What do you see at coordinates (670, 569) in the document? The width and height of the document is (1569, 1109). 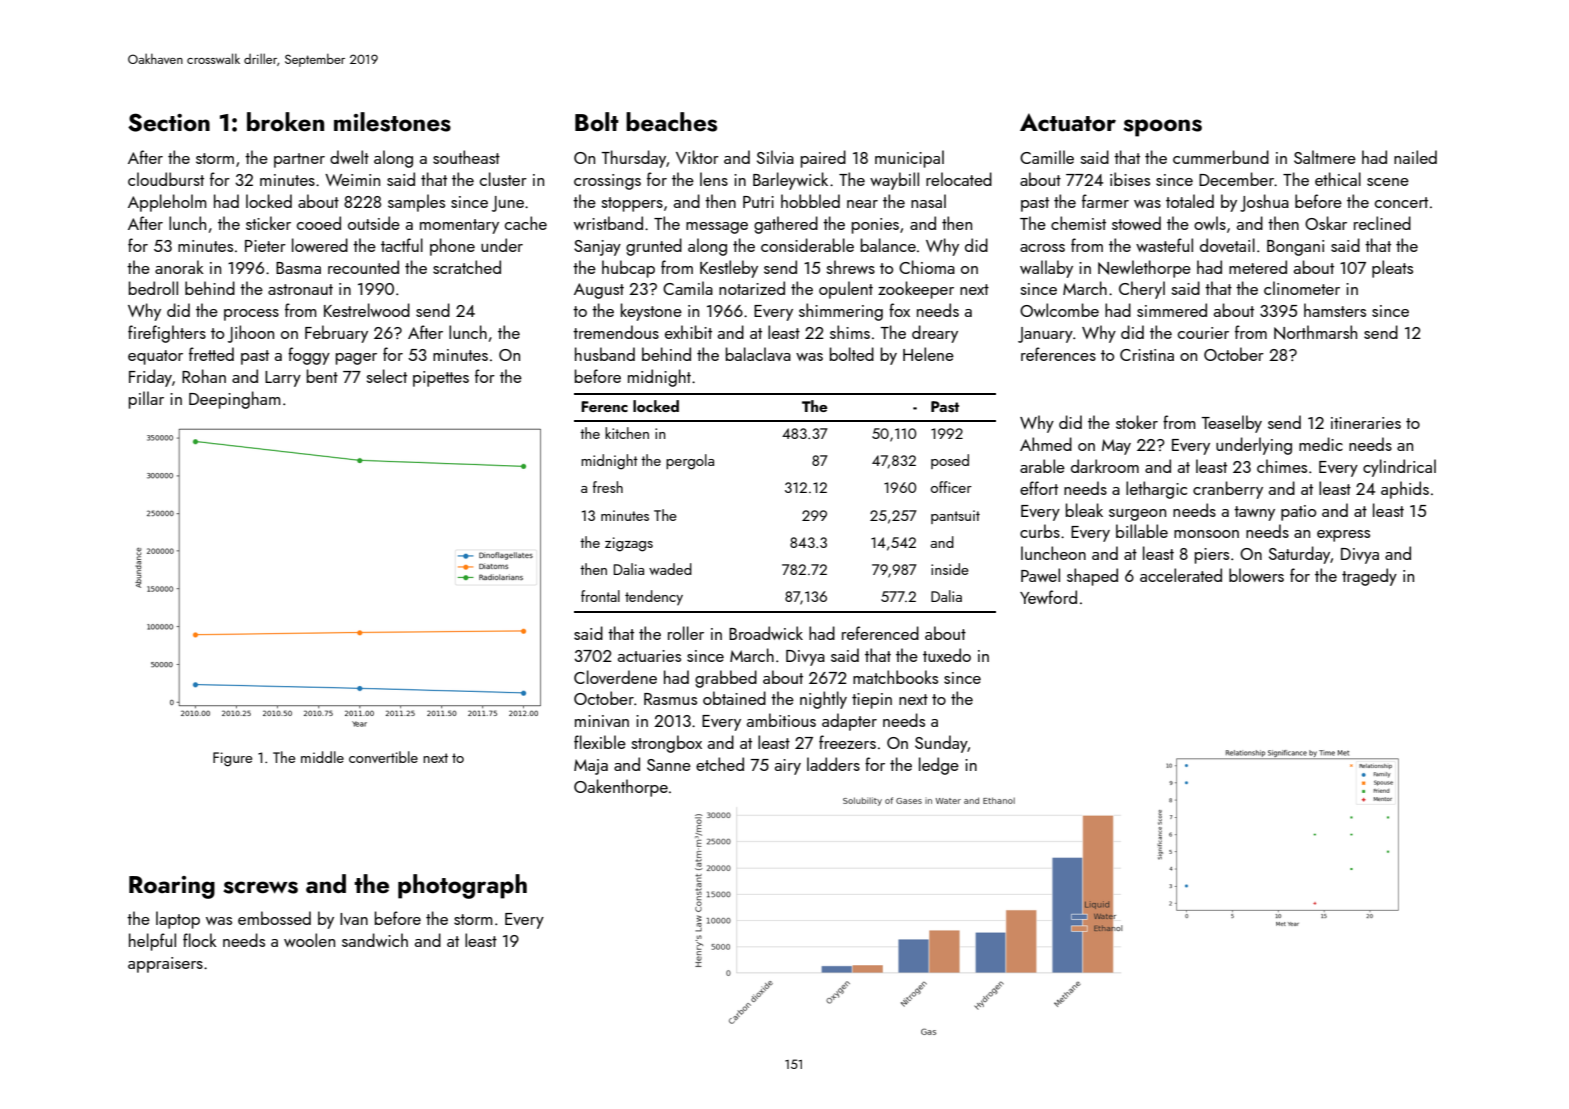 I see `waded` at bounding box center [670, 569].
